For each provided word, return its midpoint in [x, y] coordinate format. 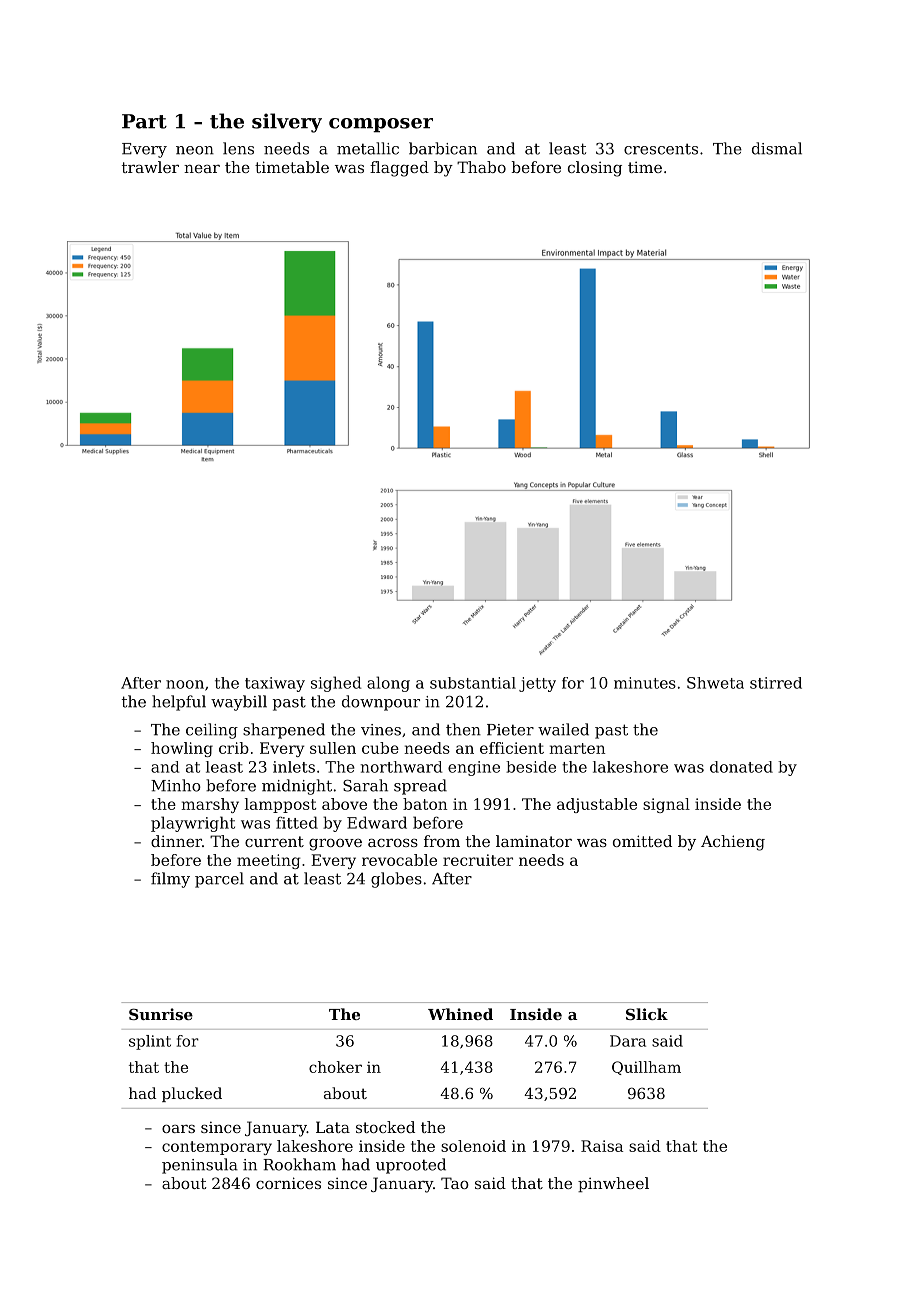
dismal [777, 148]
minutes [645, 683]
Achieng [733, 843]
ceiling [212, 731]
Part [144, 121]
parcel [219, 880]
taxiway [275, 684]
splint [150, 1042]
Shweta [715, 683]
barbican [443, 148]
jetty [537, 684]
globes [396, 880]
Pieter [510, 730]
